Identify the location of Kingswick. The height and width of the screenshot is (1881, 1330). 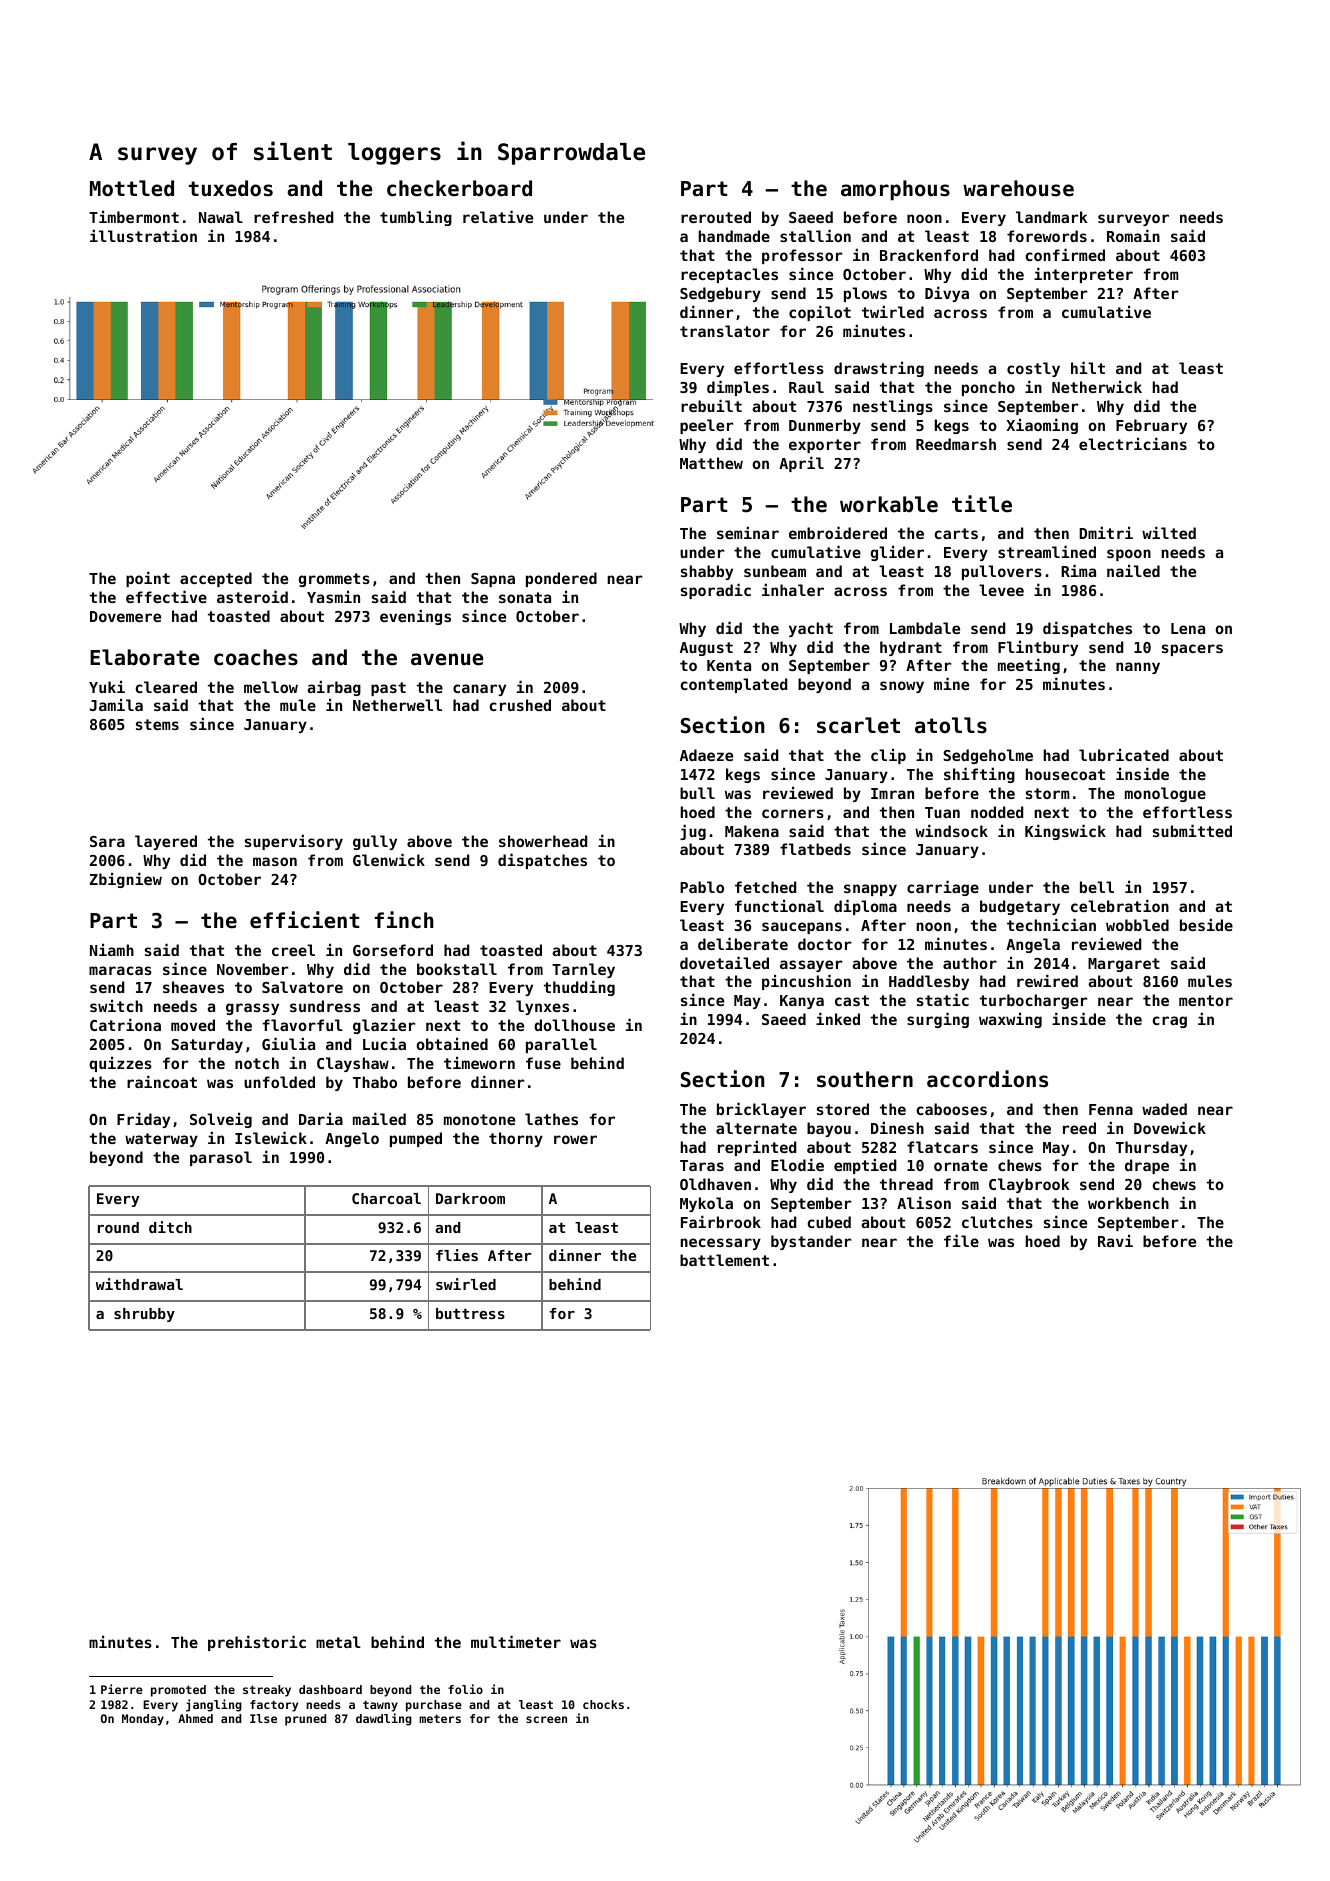
(1065, 832).
